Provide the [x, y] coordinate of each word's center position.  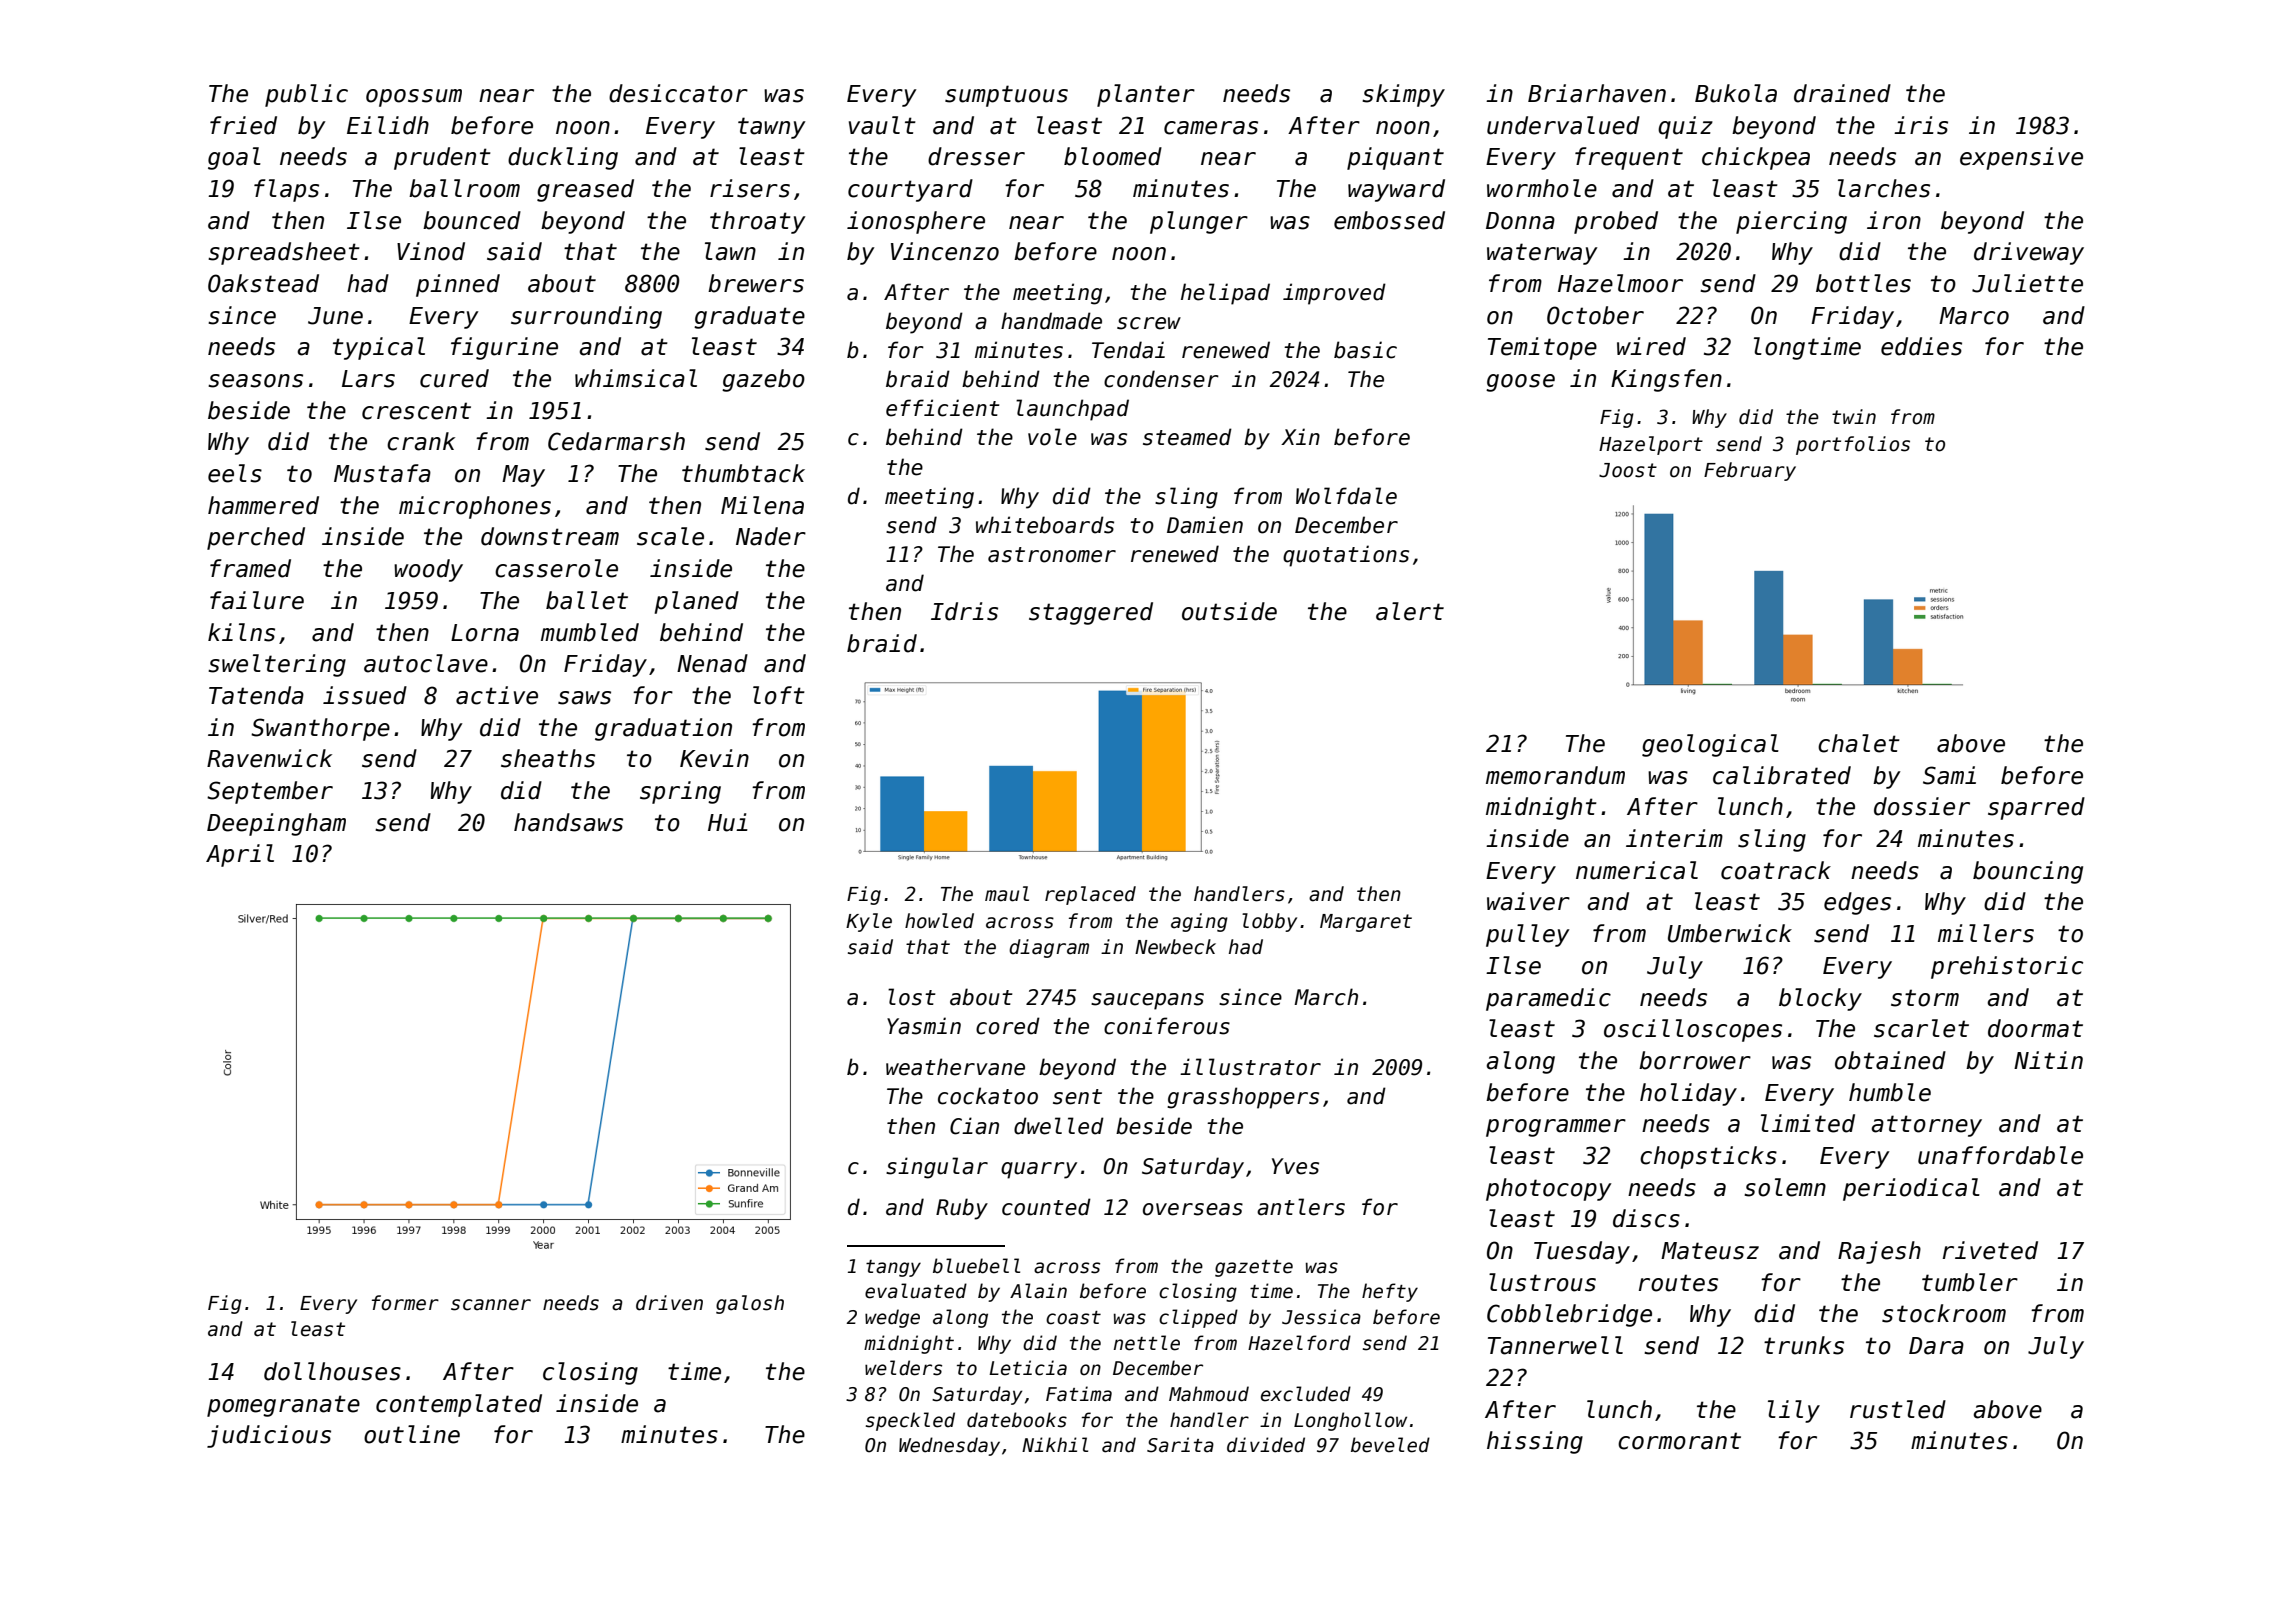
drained [1842, 93]
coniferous [1167, 1026]
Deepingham [276, 824]
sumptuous [1006, 96]
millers [1986, 933]
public [306, 95]
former [405, 1303]
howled [939, 921]
